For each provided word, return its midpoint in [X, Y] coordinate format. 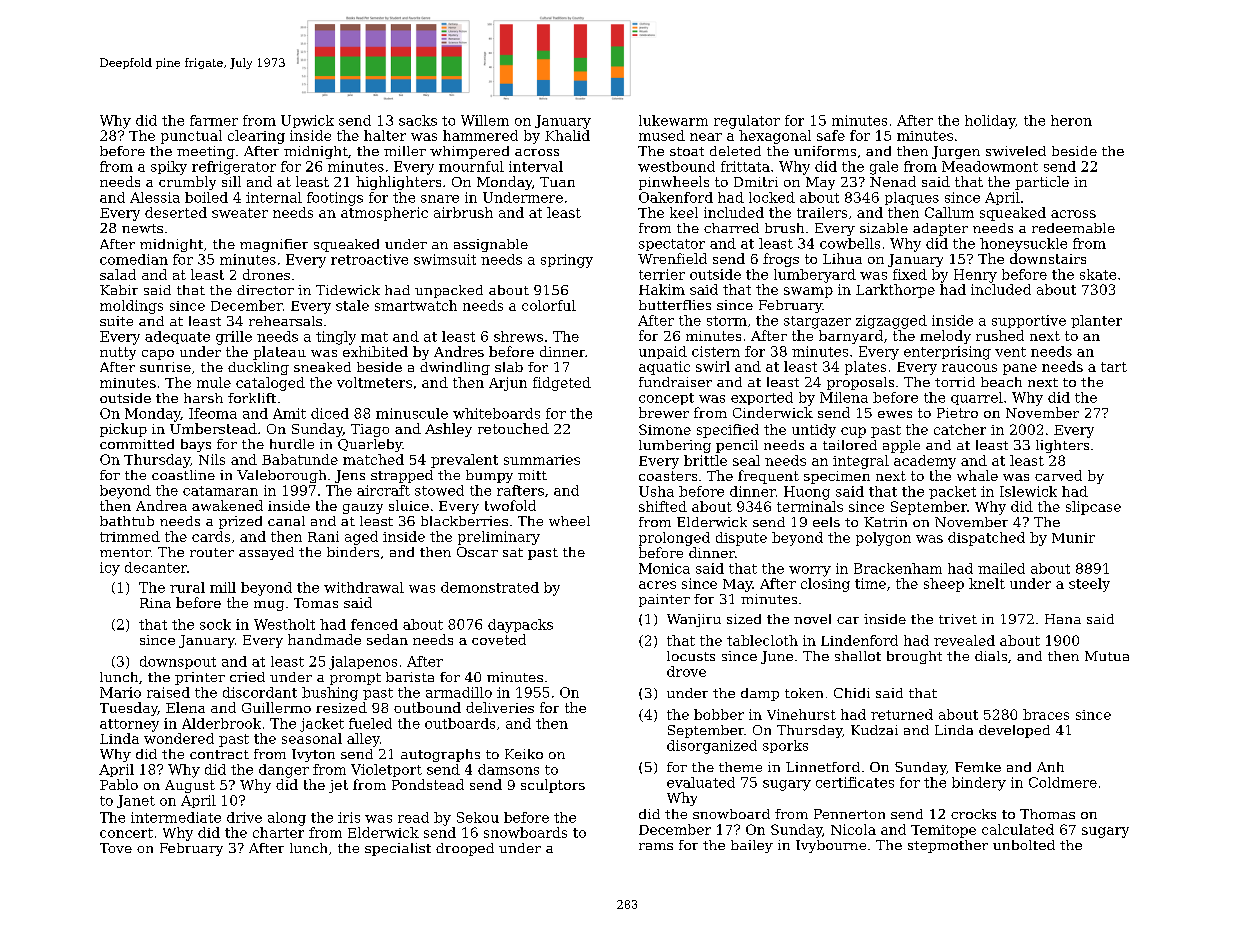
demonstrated [490, 587]
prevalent [464, 461]
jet [338, 786]
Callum [949, 212]
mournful [471, 166]
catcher [960, 429]
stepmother [948, 846]
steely [1089, 585]
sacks [418, 120]
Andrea [161, 505]
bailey [752, 846]
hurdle [292, 444]
